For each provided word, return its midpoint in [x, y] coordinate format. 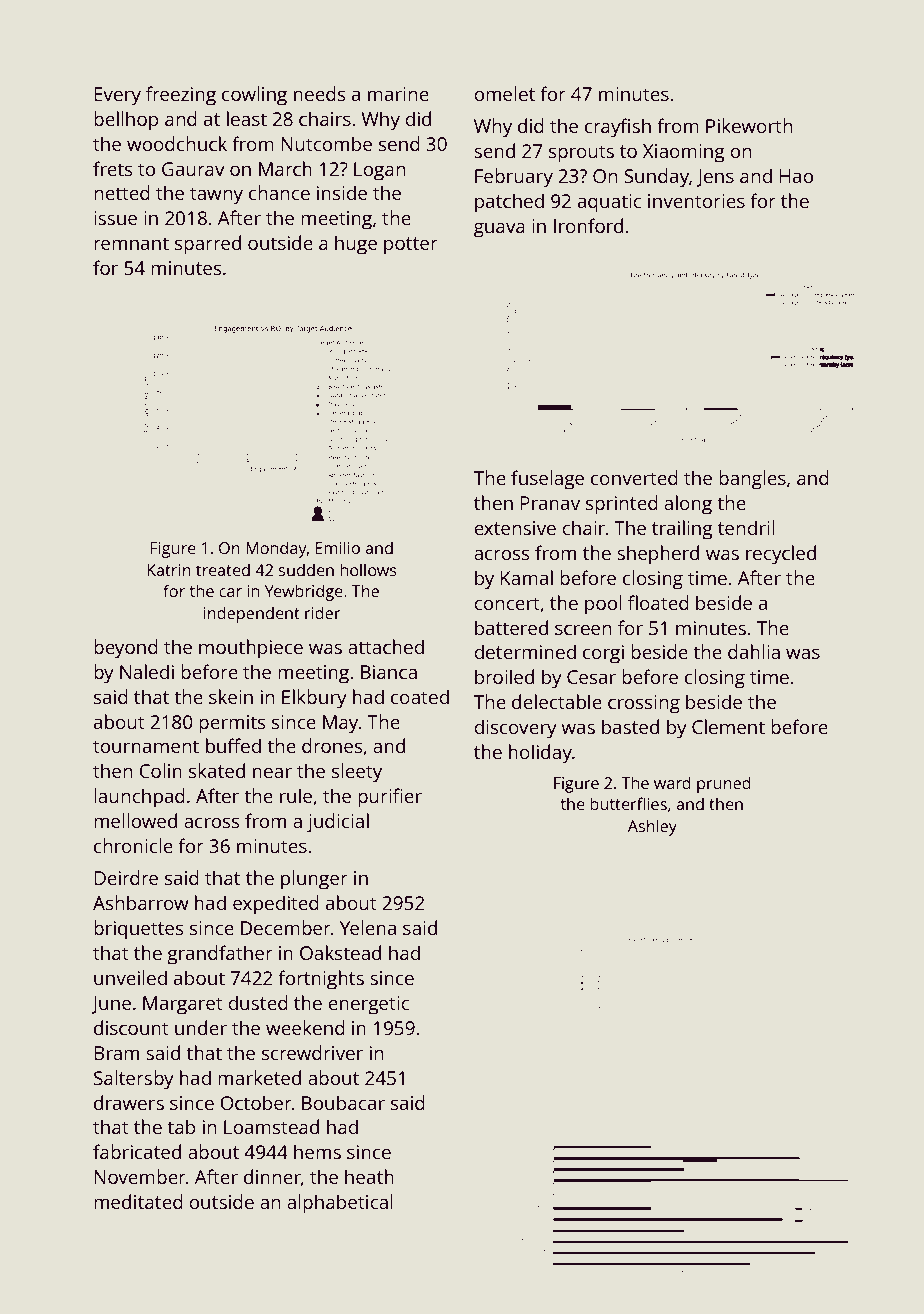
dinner [272, 1176]
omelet [504, 93]
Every [118, 96]
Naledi [147, 671]
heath [369, 1176]
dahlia [754, 651]
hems [317, 1151]
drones [332, 745]
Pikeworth [749, 125]
